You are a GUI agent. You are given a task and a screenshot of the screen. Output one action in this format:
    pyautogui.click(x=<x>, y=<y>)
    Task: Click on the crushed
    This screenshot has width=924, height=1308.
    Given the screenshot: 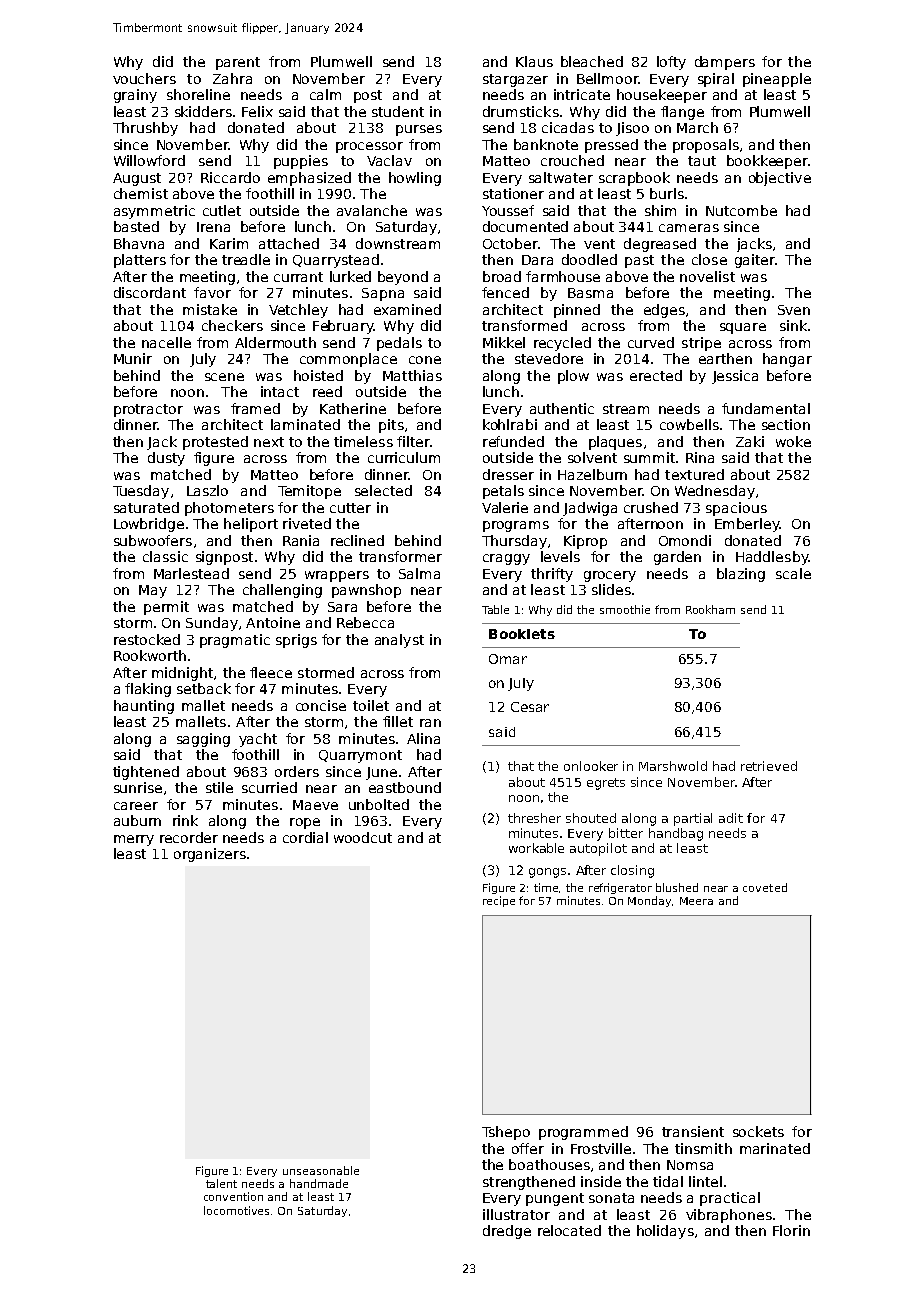 What is the action you would take?
    pyautogui.click(x=651, y=507)
